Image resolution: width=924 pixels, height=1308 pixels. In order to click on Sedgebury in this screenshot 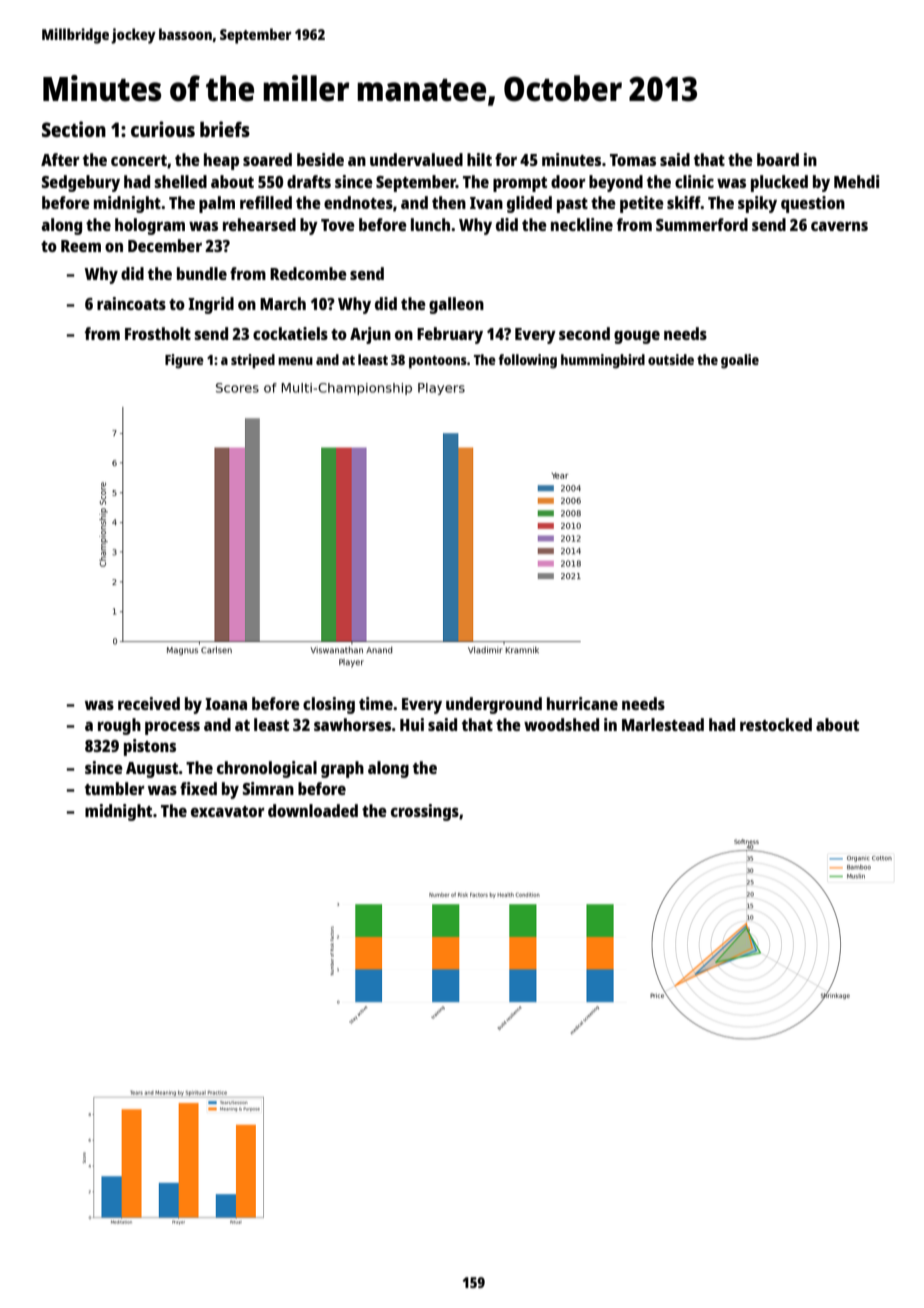, I will do `click(81, 183)`.
